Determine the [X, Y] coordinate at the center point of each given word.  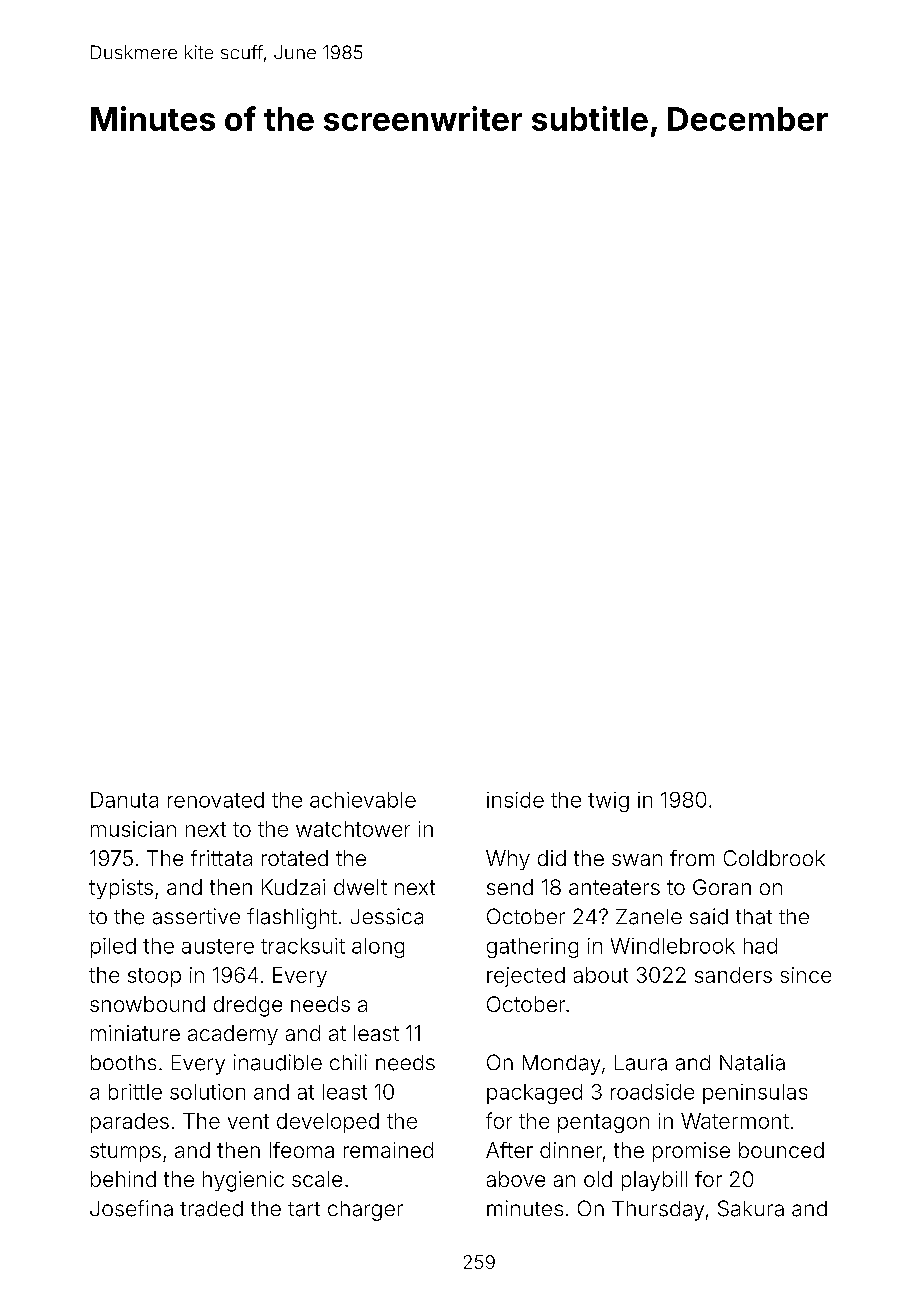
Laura [641, 1063]
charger [365, 1211]
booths [123, 1062]
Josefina [131, 1208]
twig [608, 802]
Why [508, 860]
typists [121, 889]
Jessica [387, 916]
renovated [216, 800]
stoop [154, 977]
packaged [534, 1094]
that [754, 917]
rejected [526, 977]
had [760, 946]
